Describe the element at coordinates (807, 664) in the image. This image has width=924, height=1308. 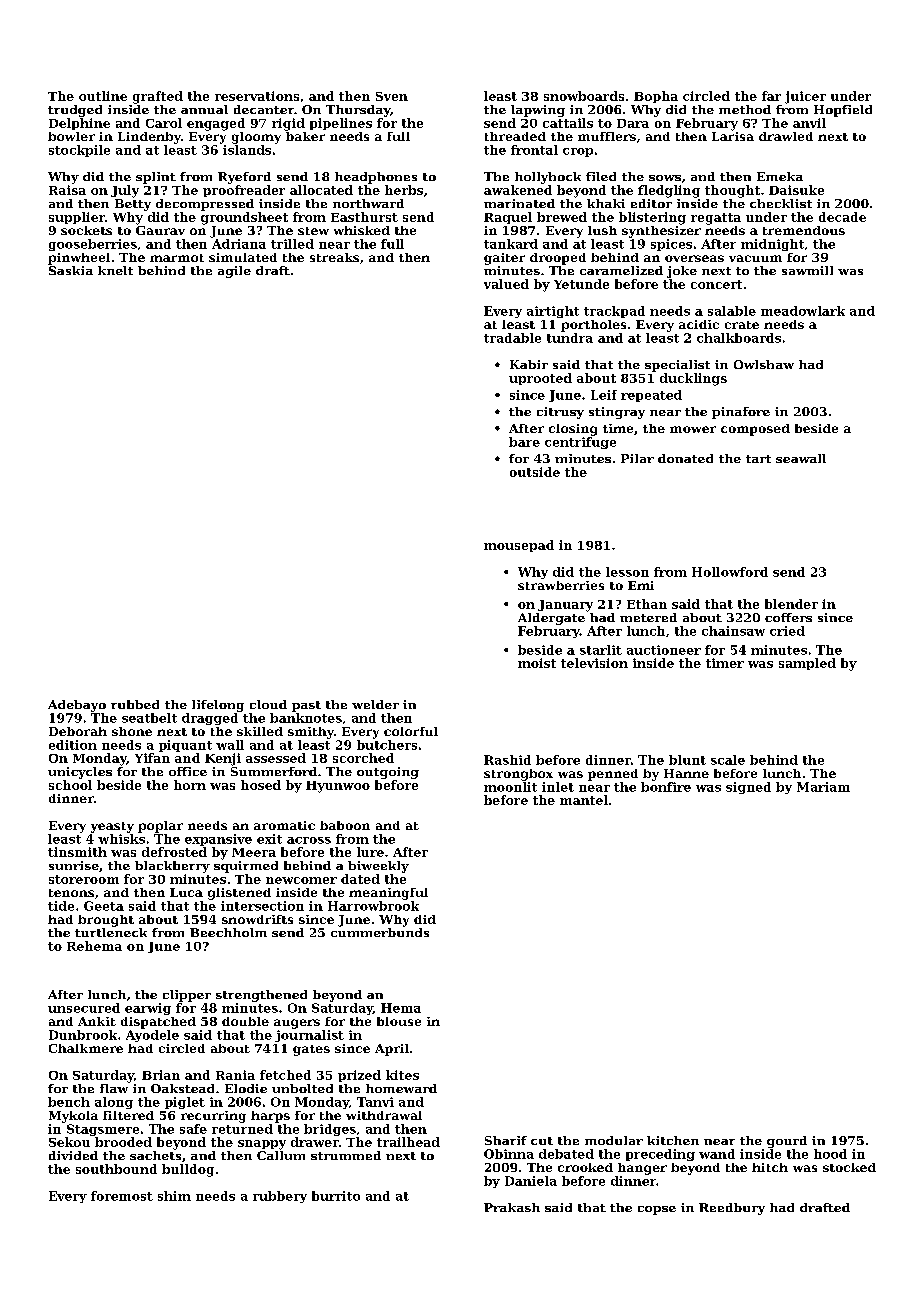
I see `sampled` at that location.
